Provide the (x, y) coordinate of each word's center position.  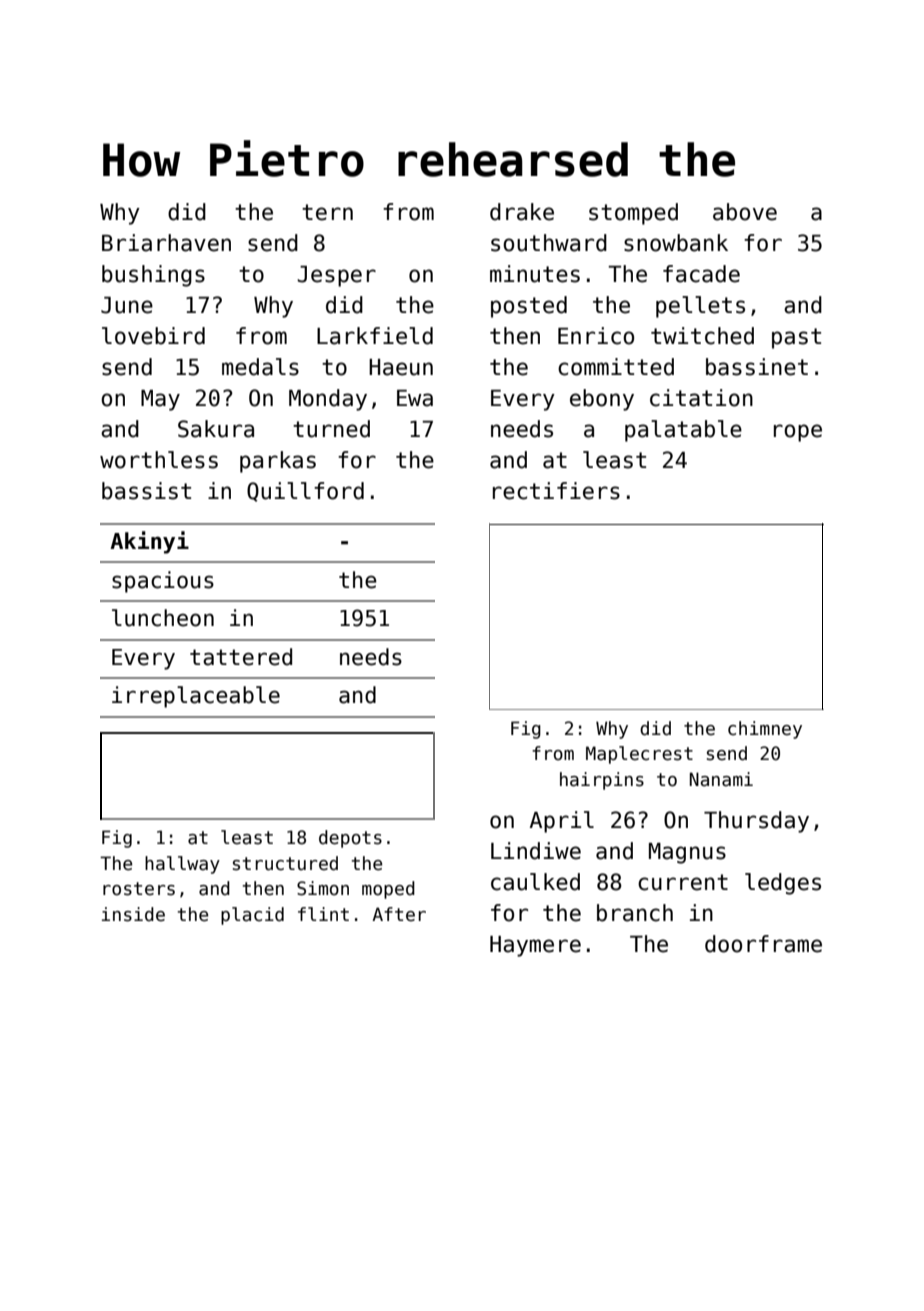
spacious (163, 582)
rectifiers (556, 491)
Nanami (721, 779)
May (160, 400)
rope (798, 433)
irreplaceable (196, 697)
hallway (182, 865)
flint (323, 914)
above (745, 212)
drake (522, 212)
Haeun (401, 367)
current (683, 882)
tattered (241, 657)
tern (327, 212)
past (796, 338)
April (562, 822)
